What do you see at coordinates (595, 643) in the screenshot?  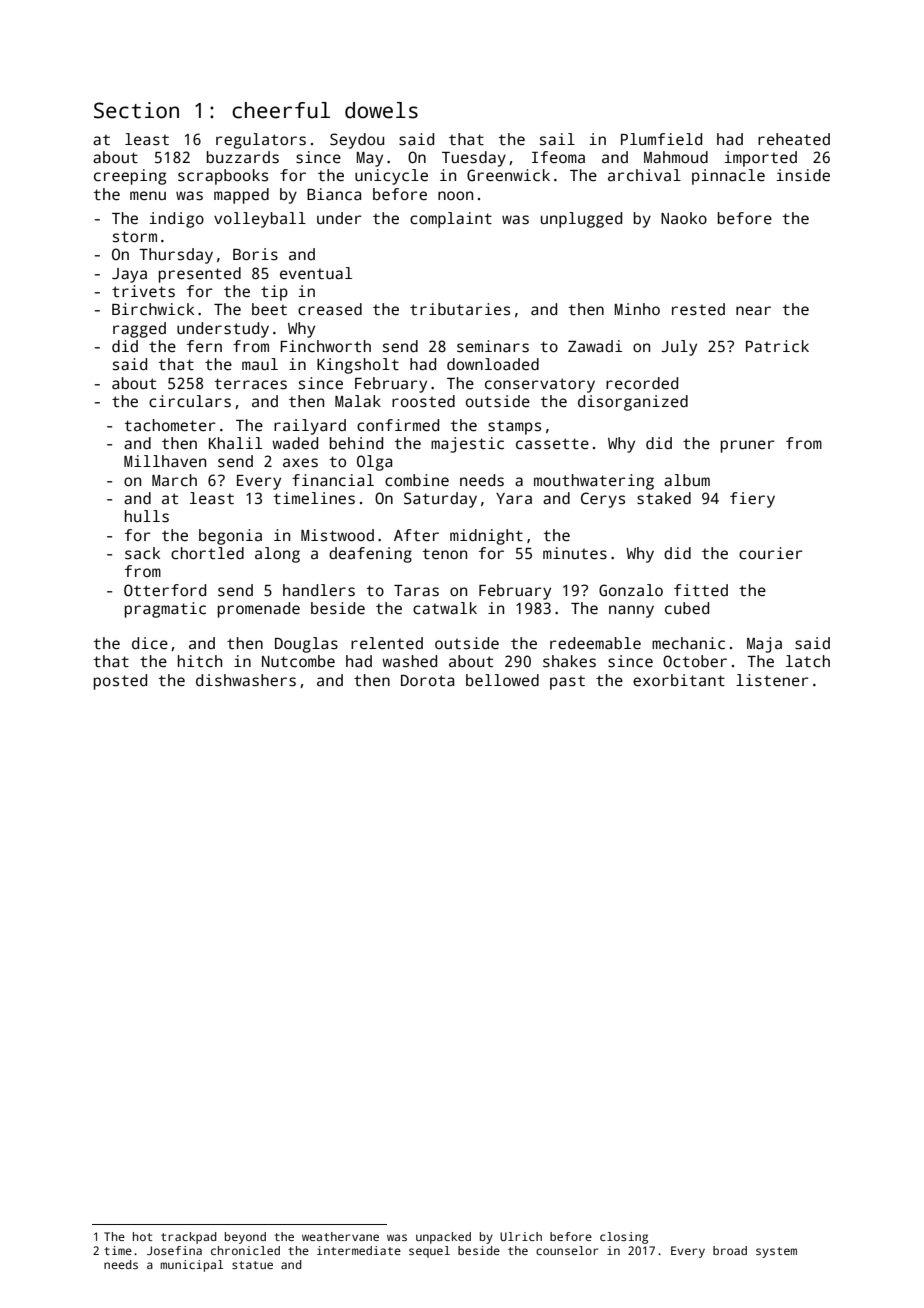 I see `redeemable` at bounding box center [595, 643].
